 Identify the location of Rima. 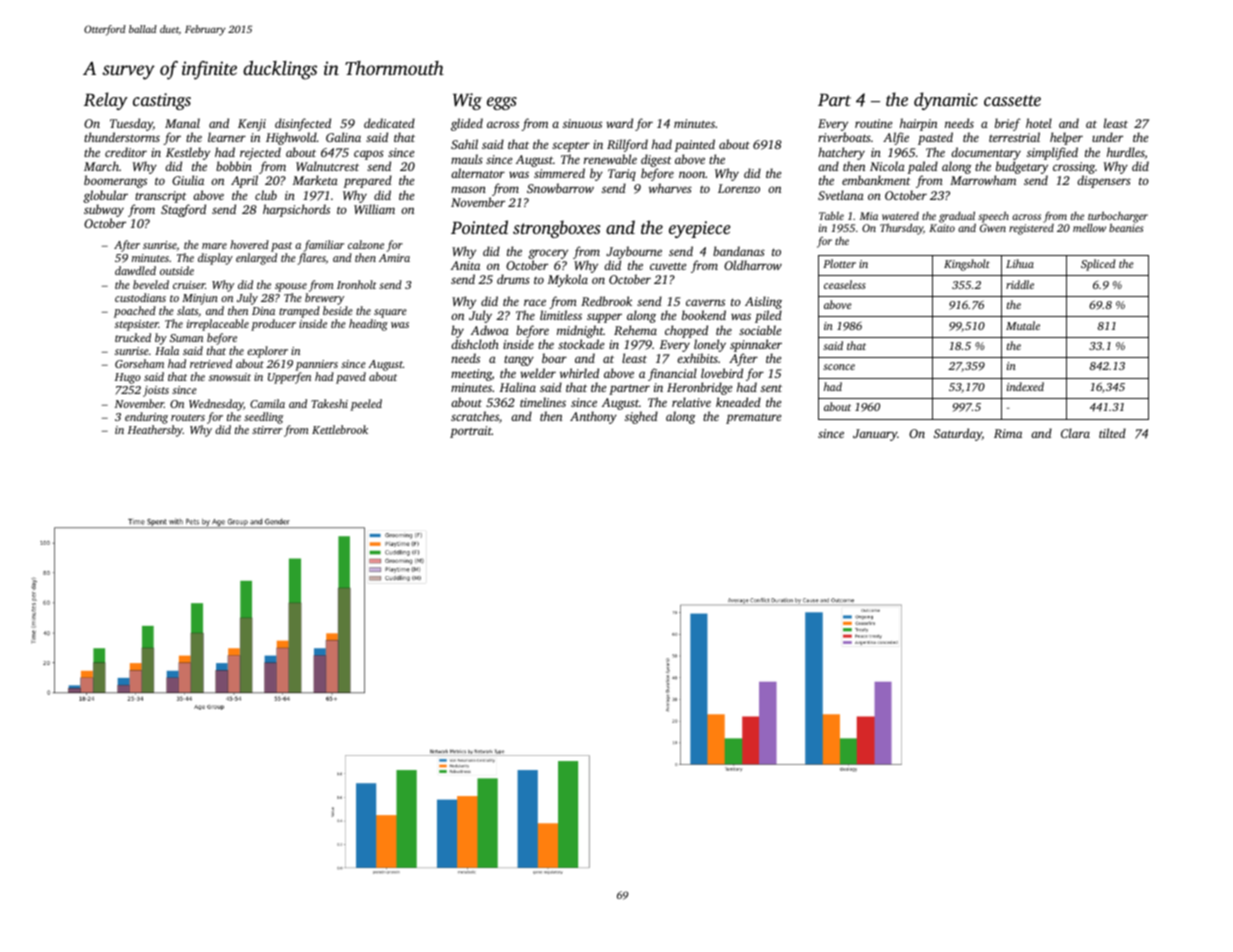
(1008, 433).
